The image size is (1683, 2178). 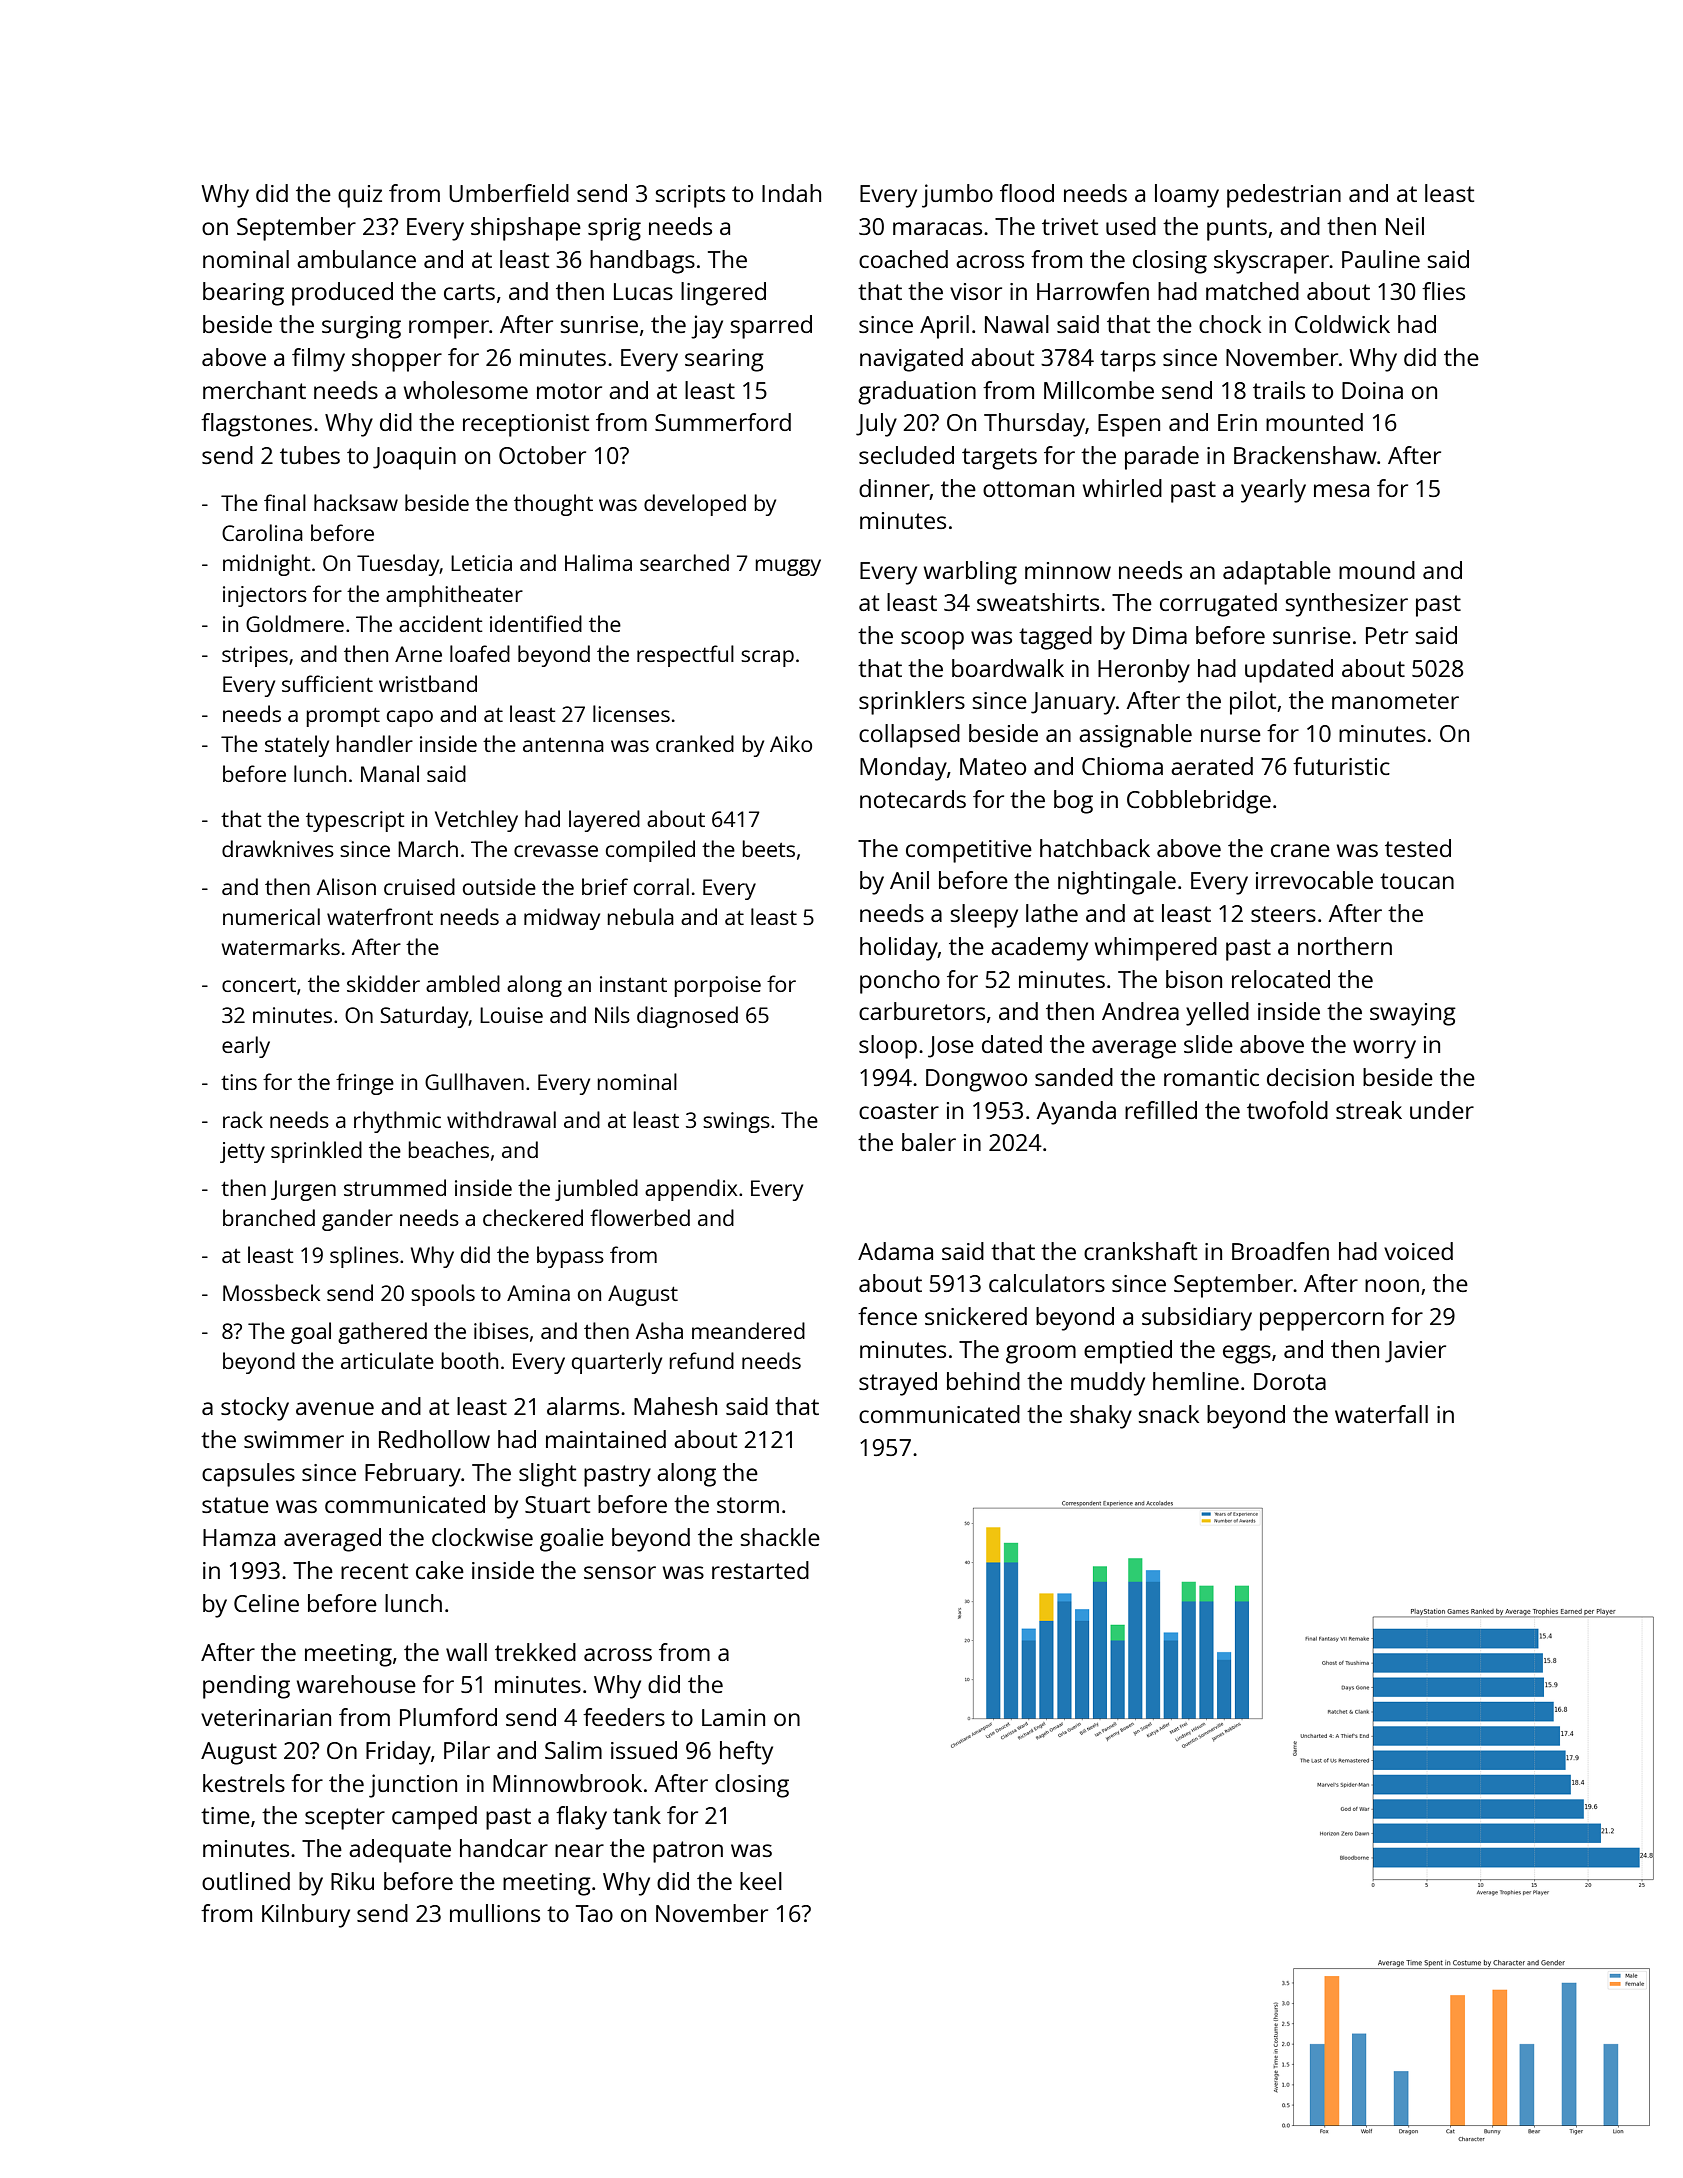 What do you see at coordinates (899, 949) in the screenshot?
I see `holiday` at bounding box center [899, 949].
